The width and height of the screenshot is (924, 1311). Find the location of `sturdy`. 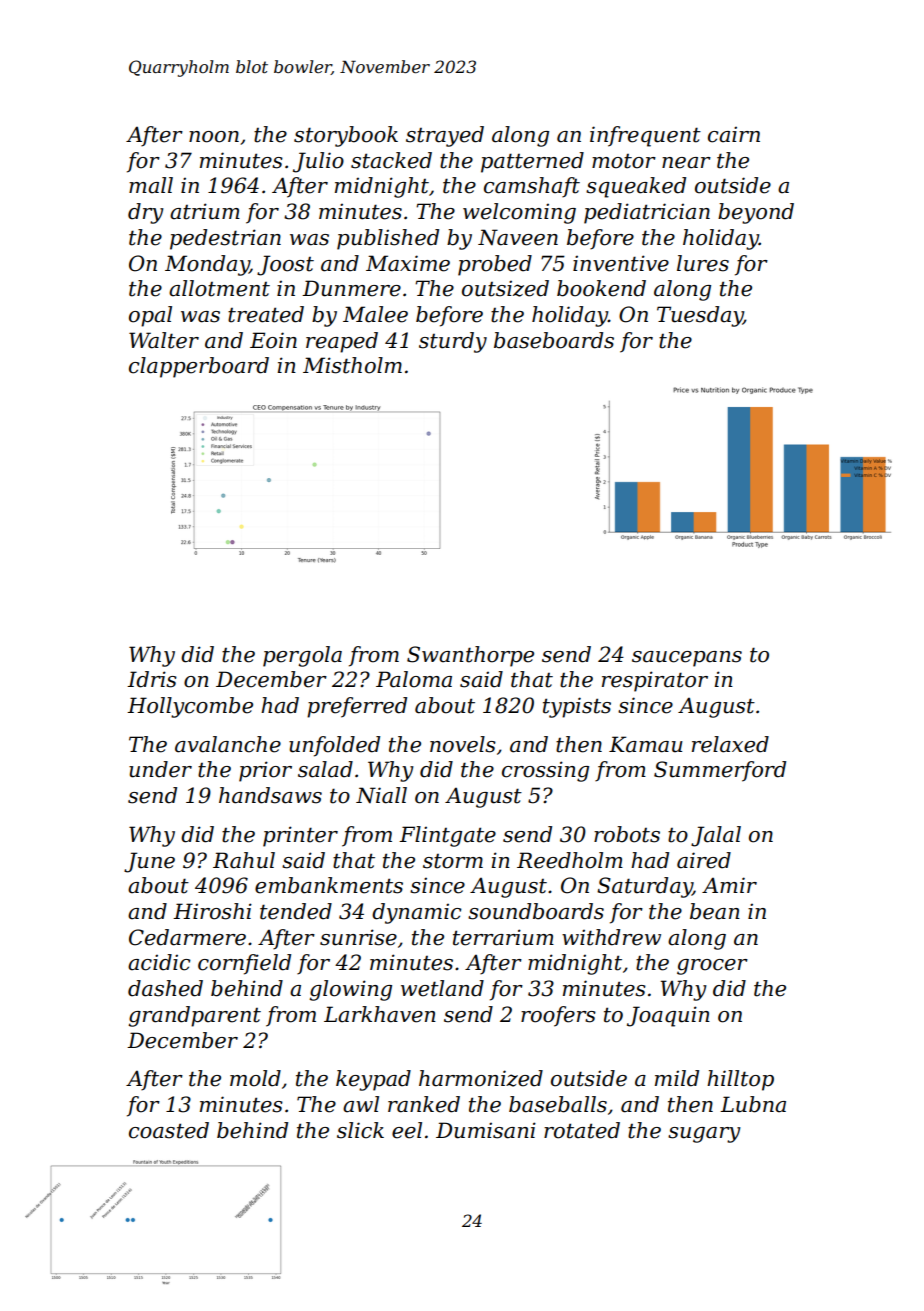

sturdy is located at coordinates (453, 342).
